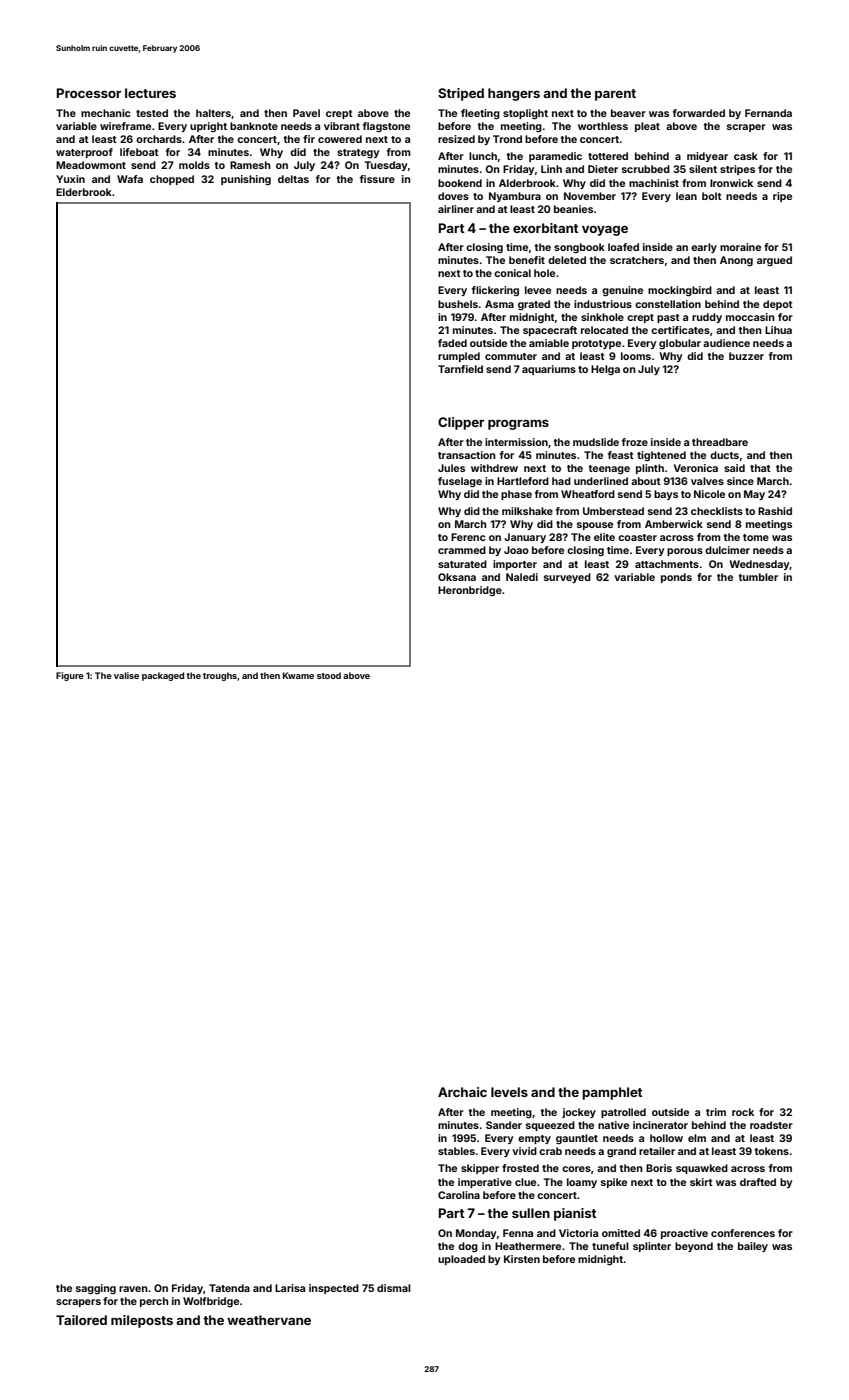 This page has width=849, height=1400. I want to click on bailey, so click(753, 1247).
